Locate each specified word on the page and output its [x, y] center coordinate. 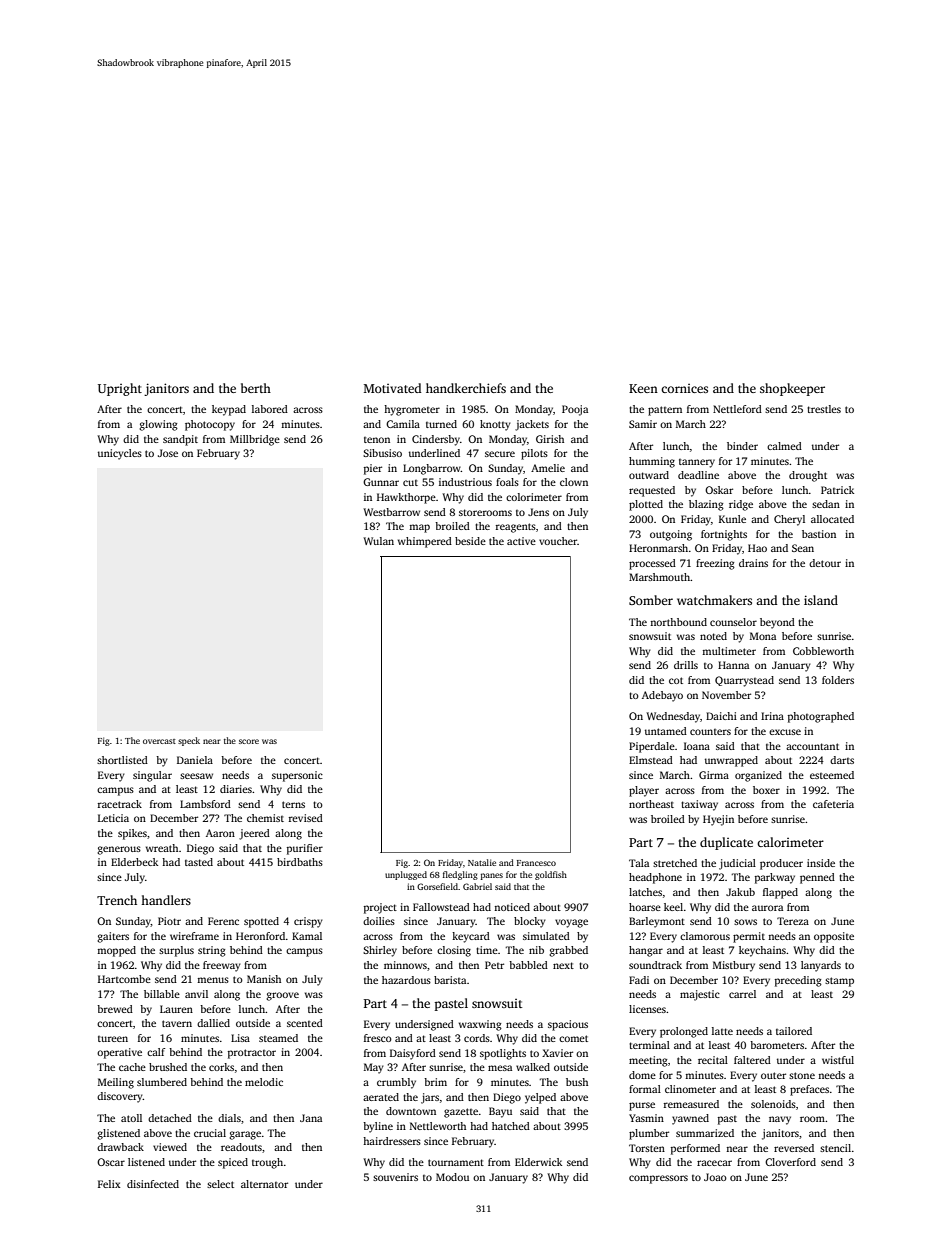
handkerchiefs [466, 388]
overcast [159, 741]
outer [773, 1075]
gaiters [113, 937]
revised [306, 818]
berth [256, 388]
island [821, 600]
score [249, 741]
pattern [665, 411]
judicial [737, 864]
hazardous [406, 980]
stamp [839, 982]
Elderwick [538, 1162]
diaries [236, 789]
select [220, 1184]
